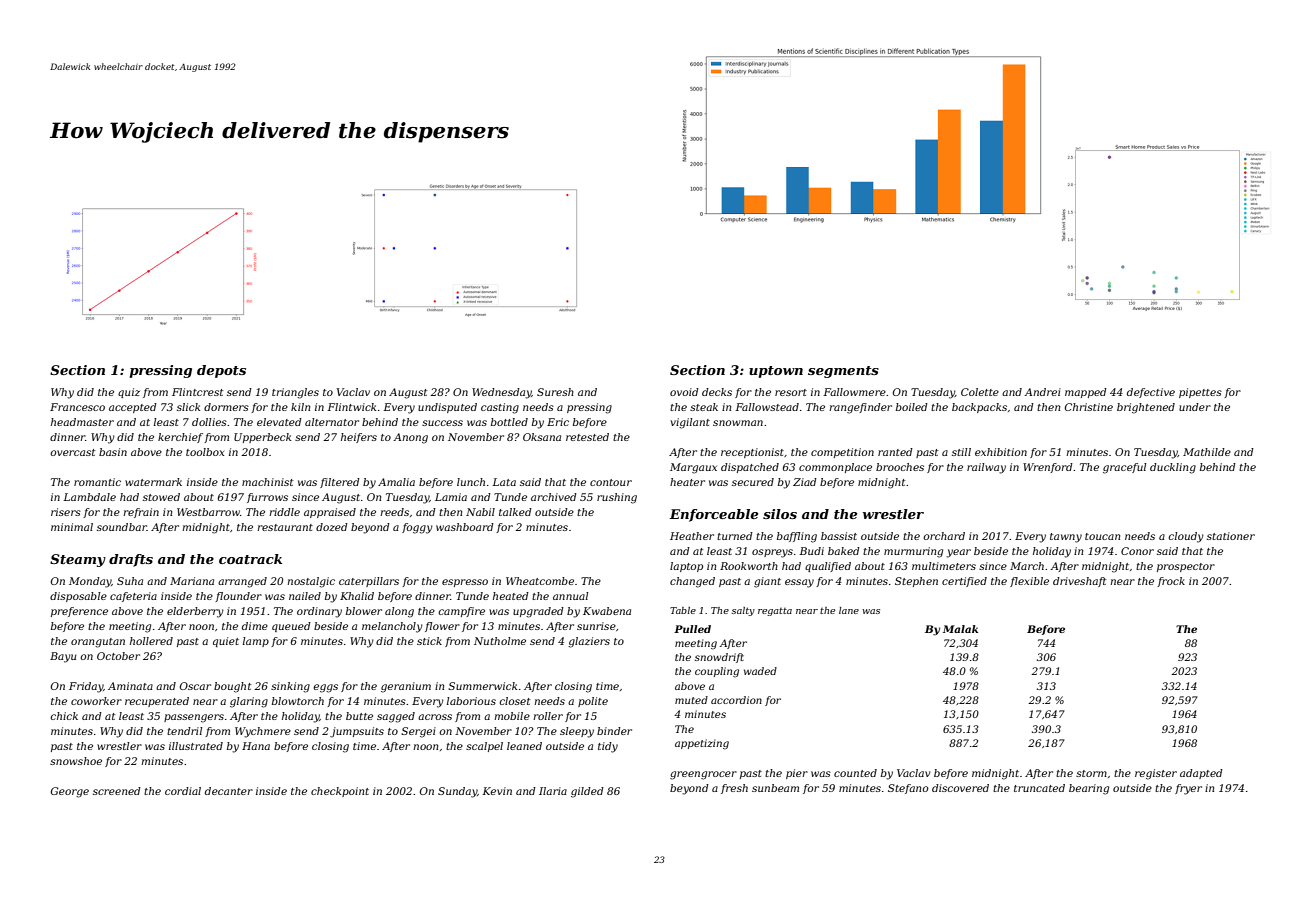 This image has height=924, width=1308. Describe the element at coordinates (70, 792) in the image. I see `George` at that location.
